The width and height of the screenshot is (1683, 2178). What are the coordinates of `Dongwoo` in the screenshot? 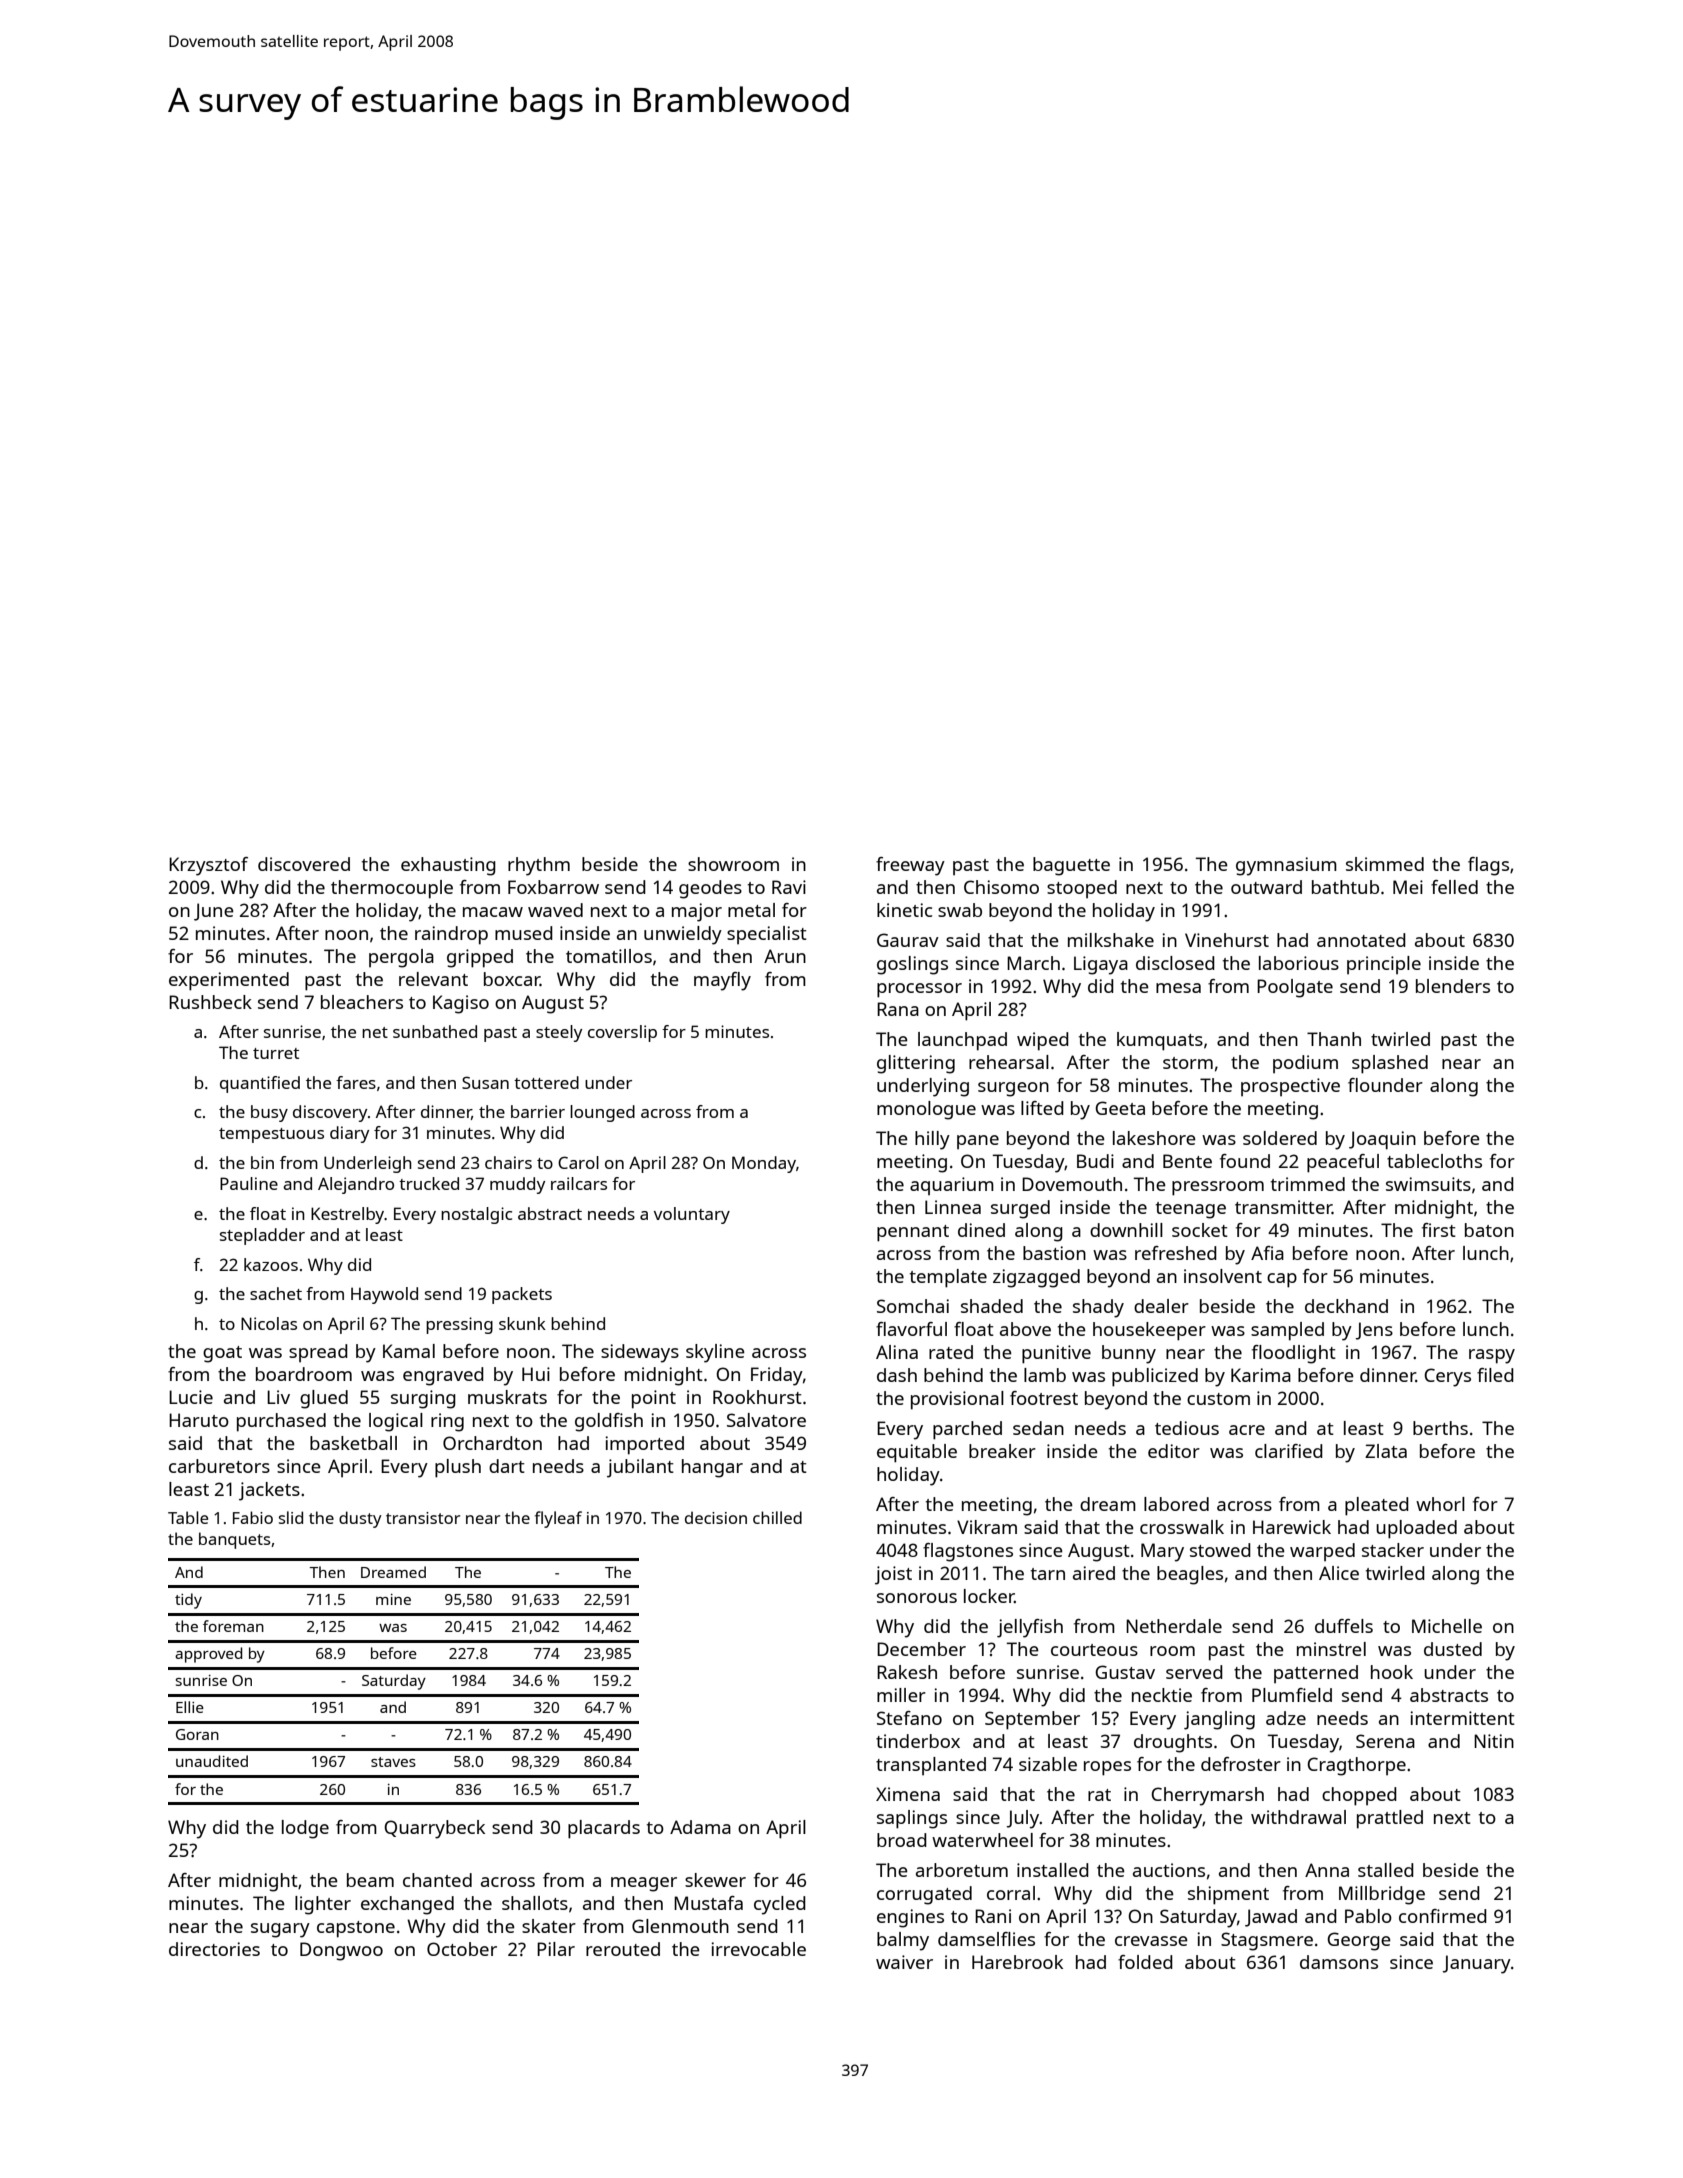 It's located at (341, 1951).
